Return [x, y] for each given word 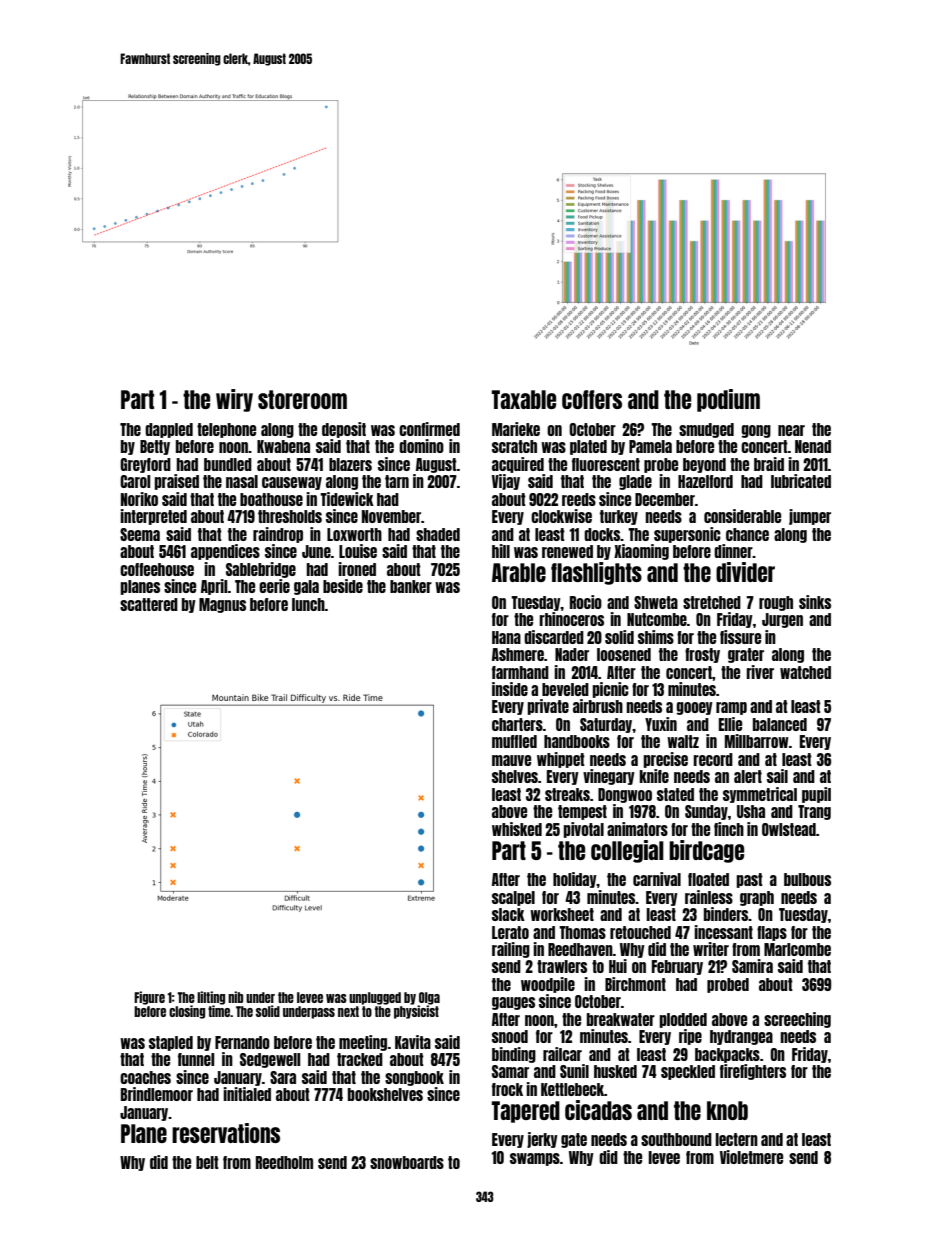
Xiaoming [641, 552]
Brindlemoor [157, 1094]
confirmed [429, 429]
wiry [234, 400]
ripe [690, 1037]
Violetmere [751, 1157]
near [791, 430]
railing [511, 950]
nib [235, 997]
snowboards [407, 1162]
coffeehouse [157, 569]
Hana [506, 637]
